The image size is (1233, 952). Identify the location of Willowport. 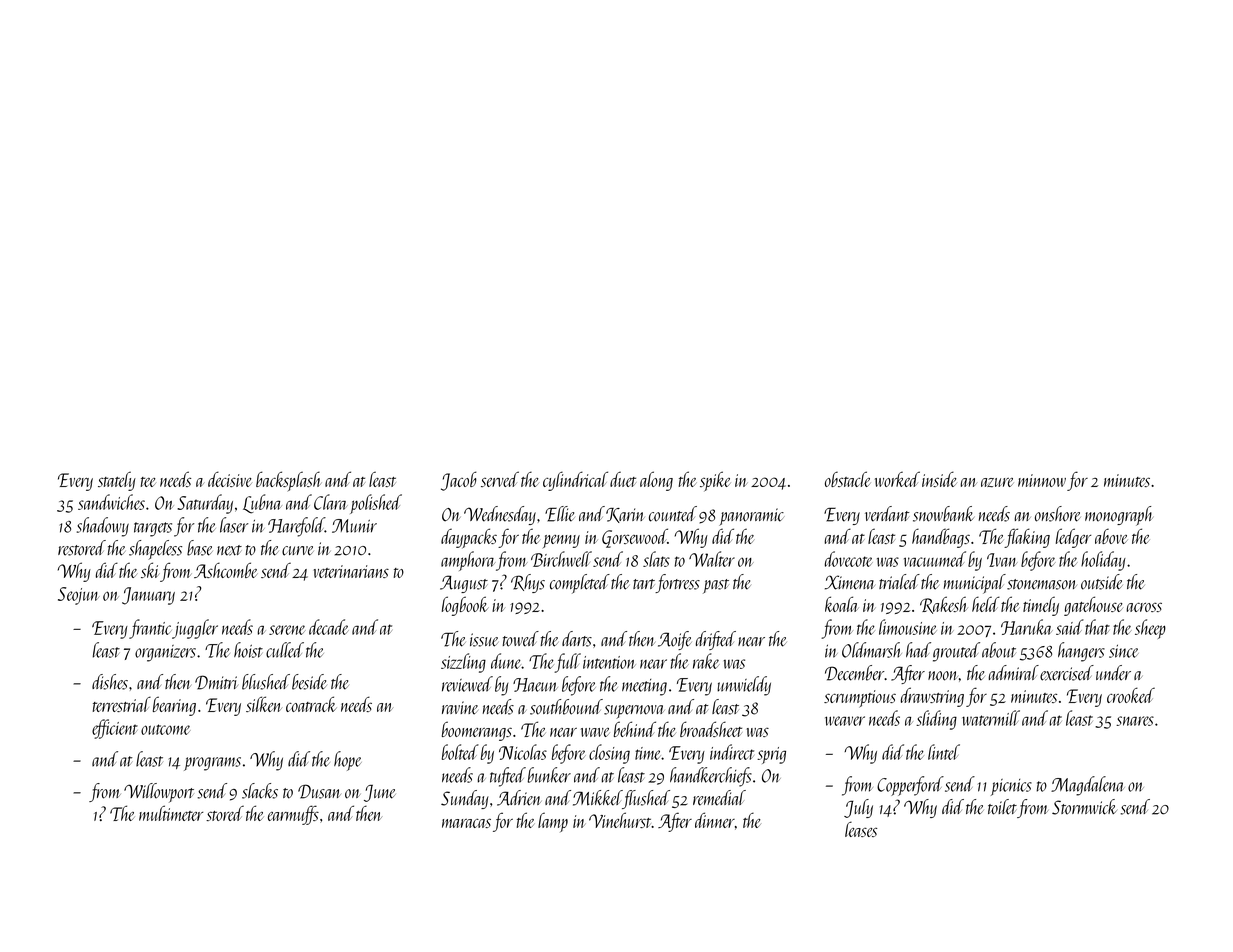
(159, 793).
